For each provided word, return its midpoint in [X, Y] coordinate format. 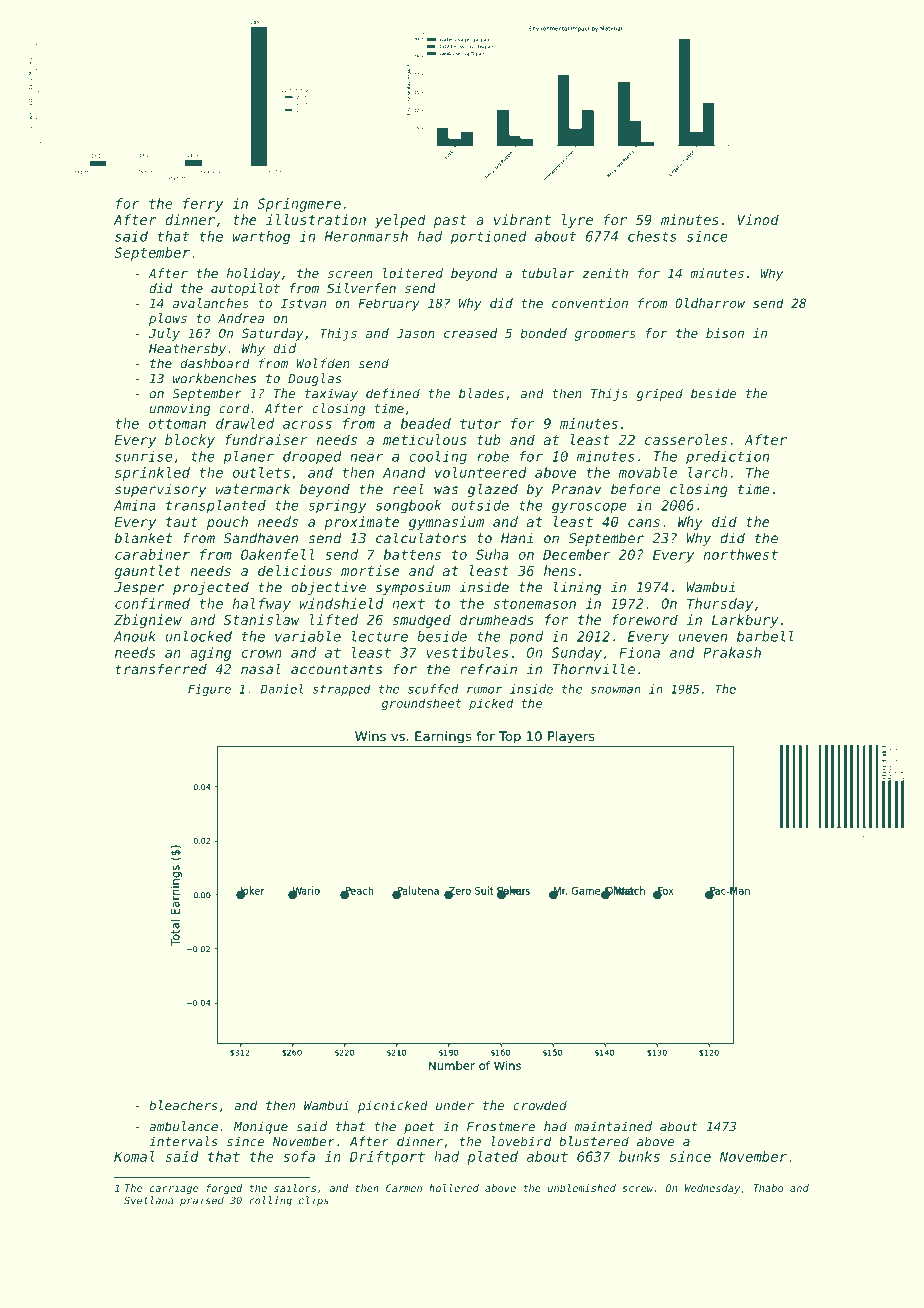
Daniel [282, 689]
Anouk [135, 636]
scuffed [433, 689]
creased [470, 333]
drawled [245, 423]
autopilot [245, 289]
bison [725, 333]
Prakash [732, 652]
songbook [409, 507]
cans [644, 523]
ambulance [183, 1126]
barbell [765, 636]
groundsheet [422, 704]
